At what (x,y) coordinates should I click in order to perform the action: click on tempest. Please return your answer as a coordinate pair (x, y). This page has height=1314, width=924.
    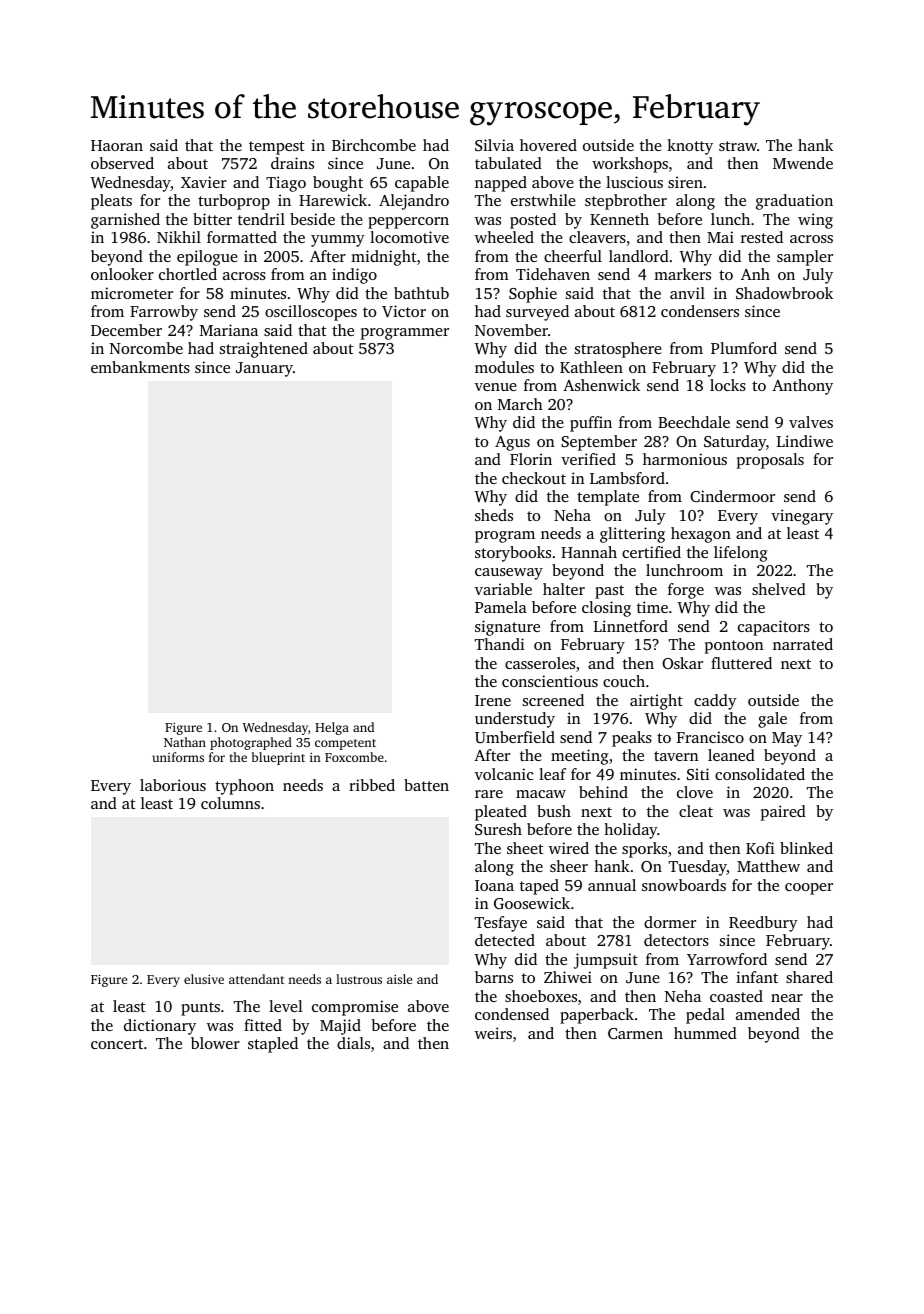
    Looking at the image, I should click on (277, 148).
